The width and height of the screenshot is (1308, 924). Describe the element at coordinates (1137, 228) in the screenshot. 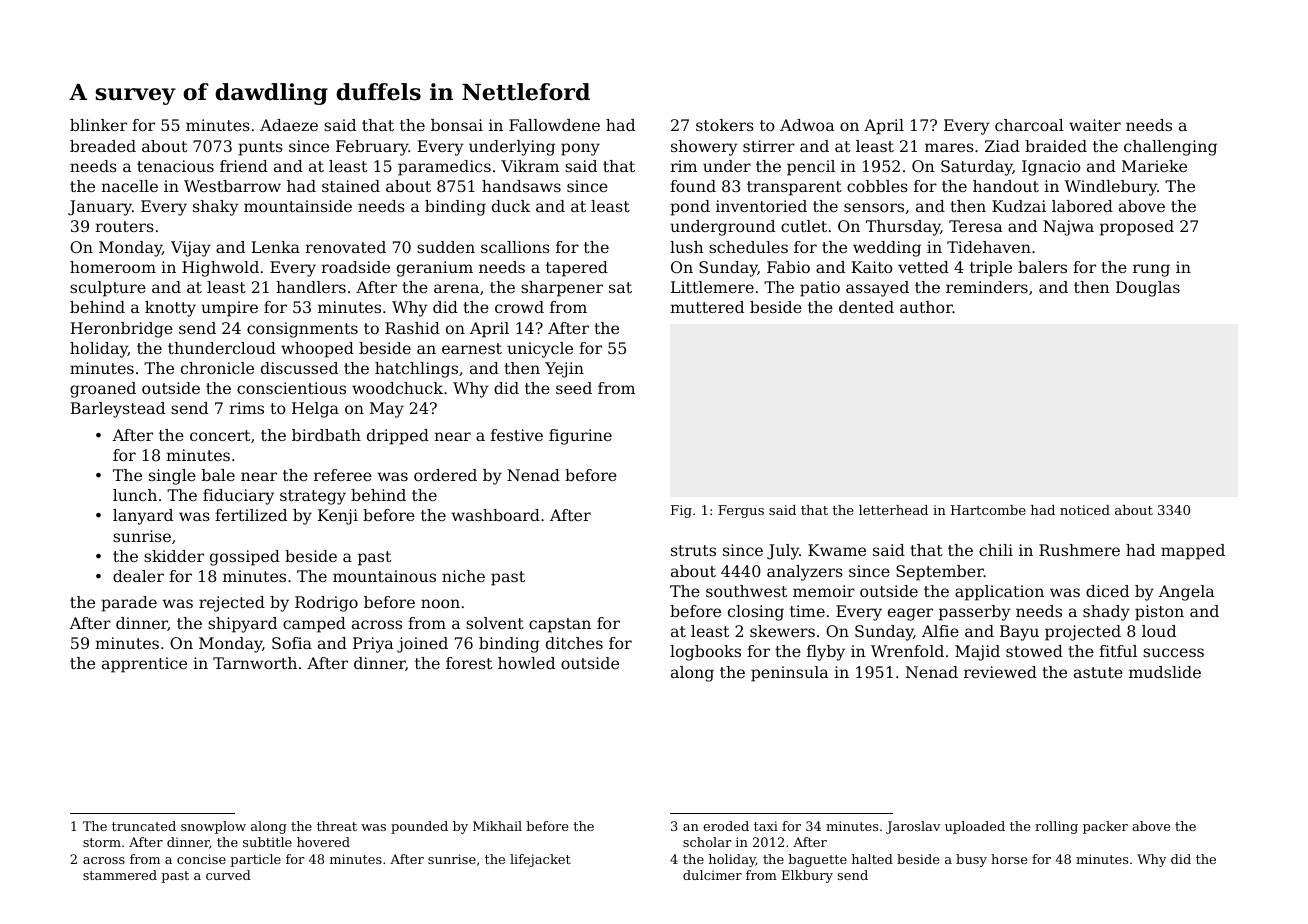

I see `proposed` at that location.
